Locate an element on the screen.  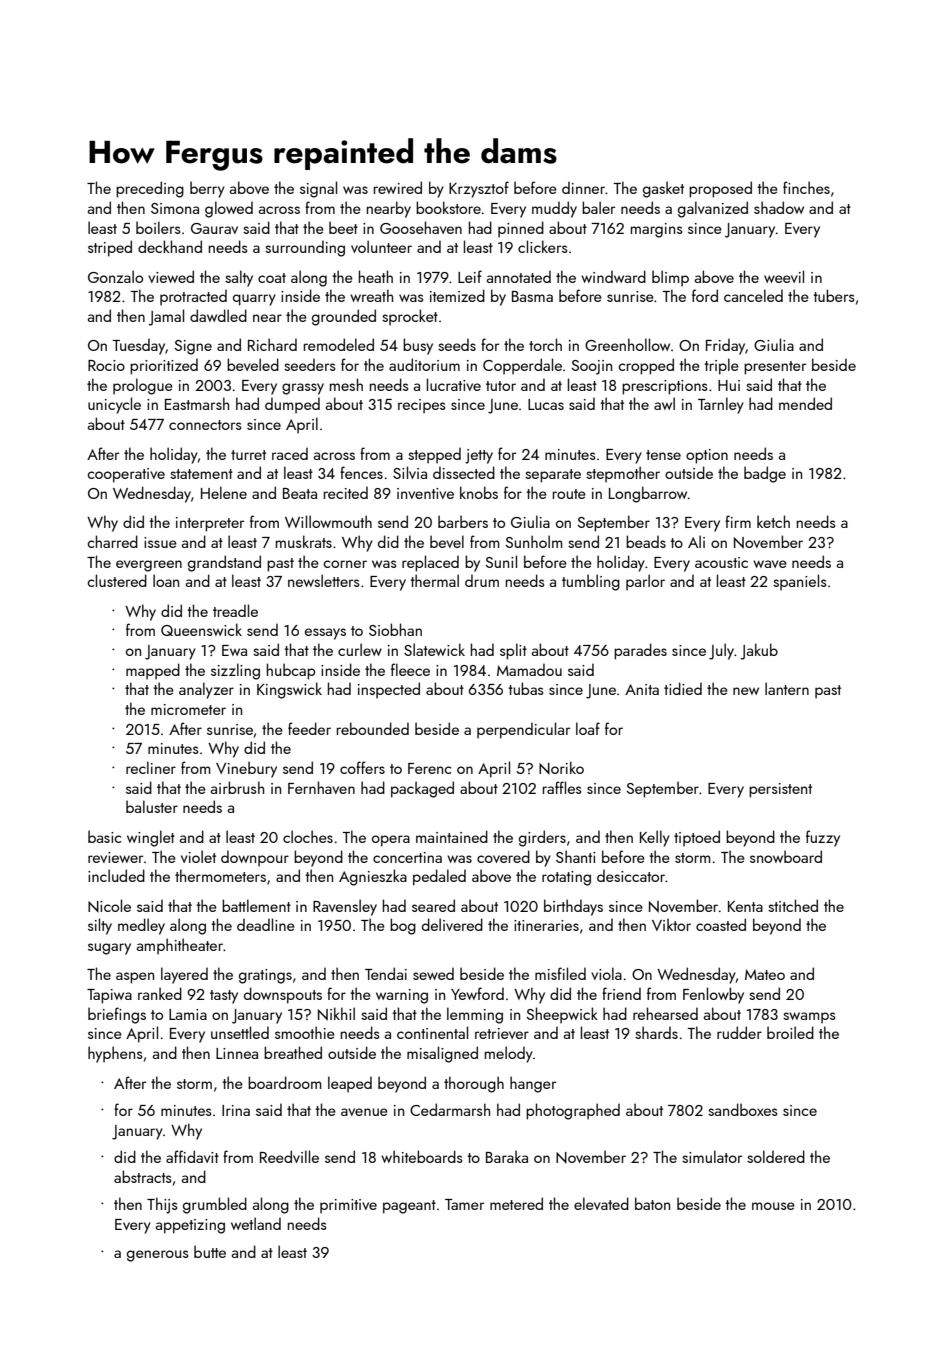
Beata is located at coordinates (300, 493).
